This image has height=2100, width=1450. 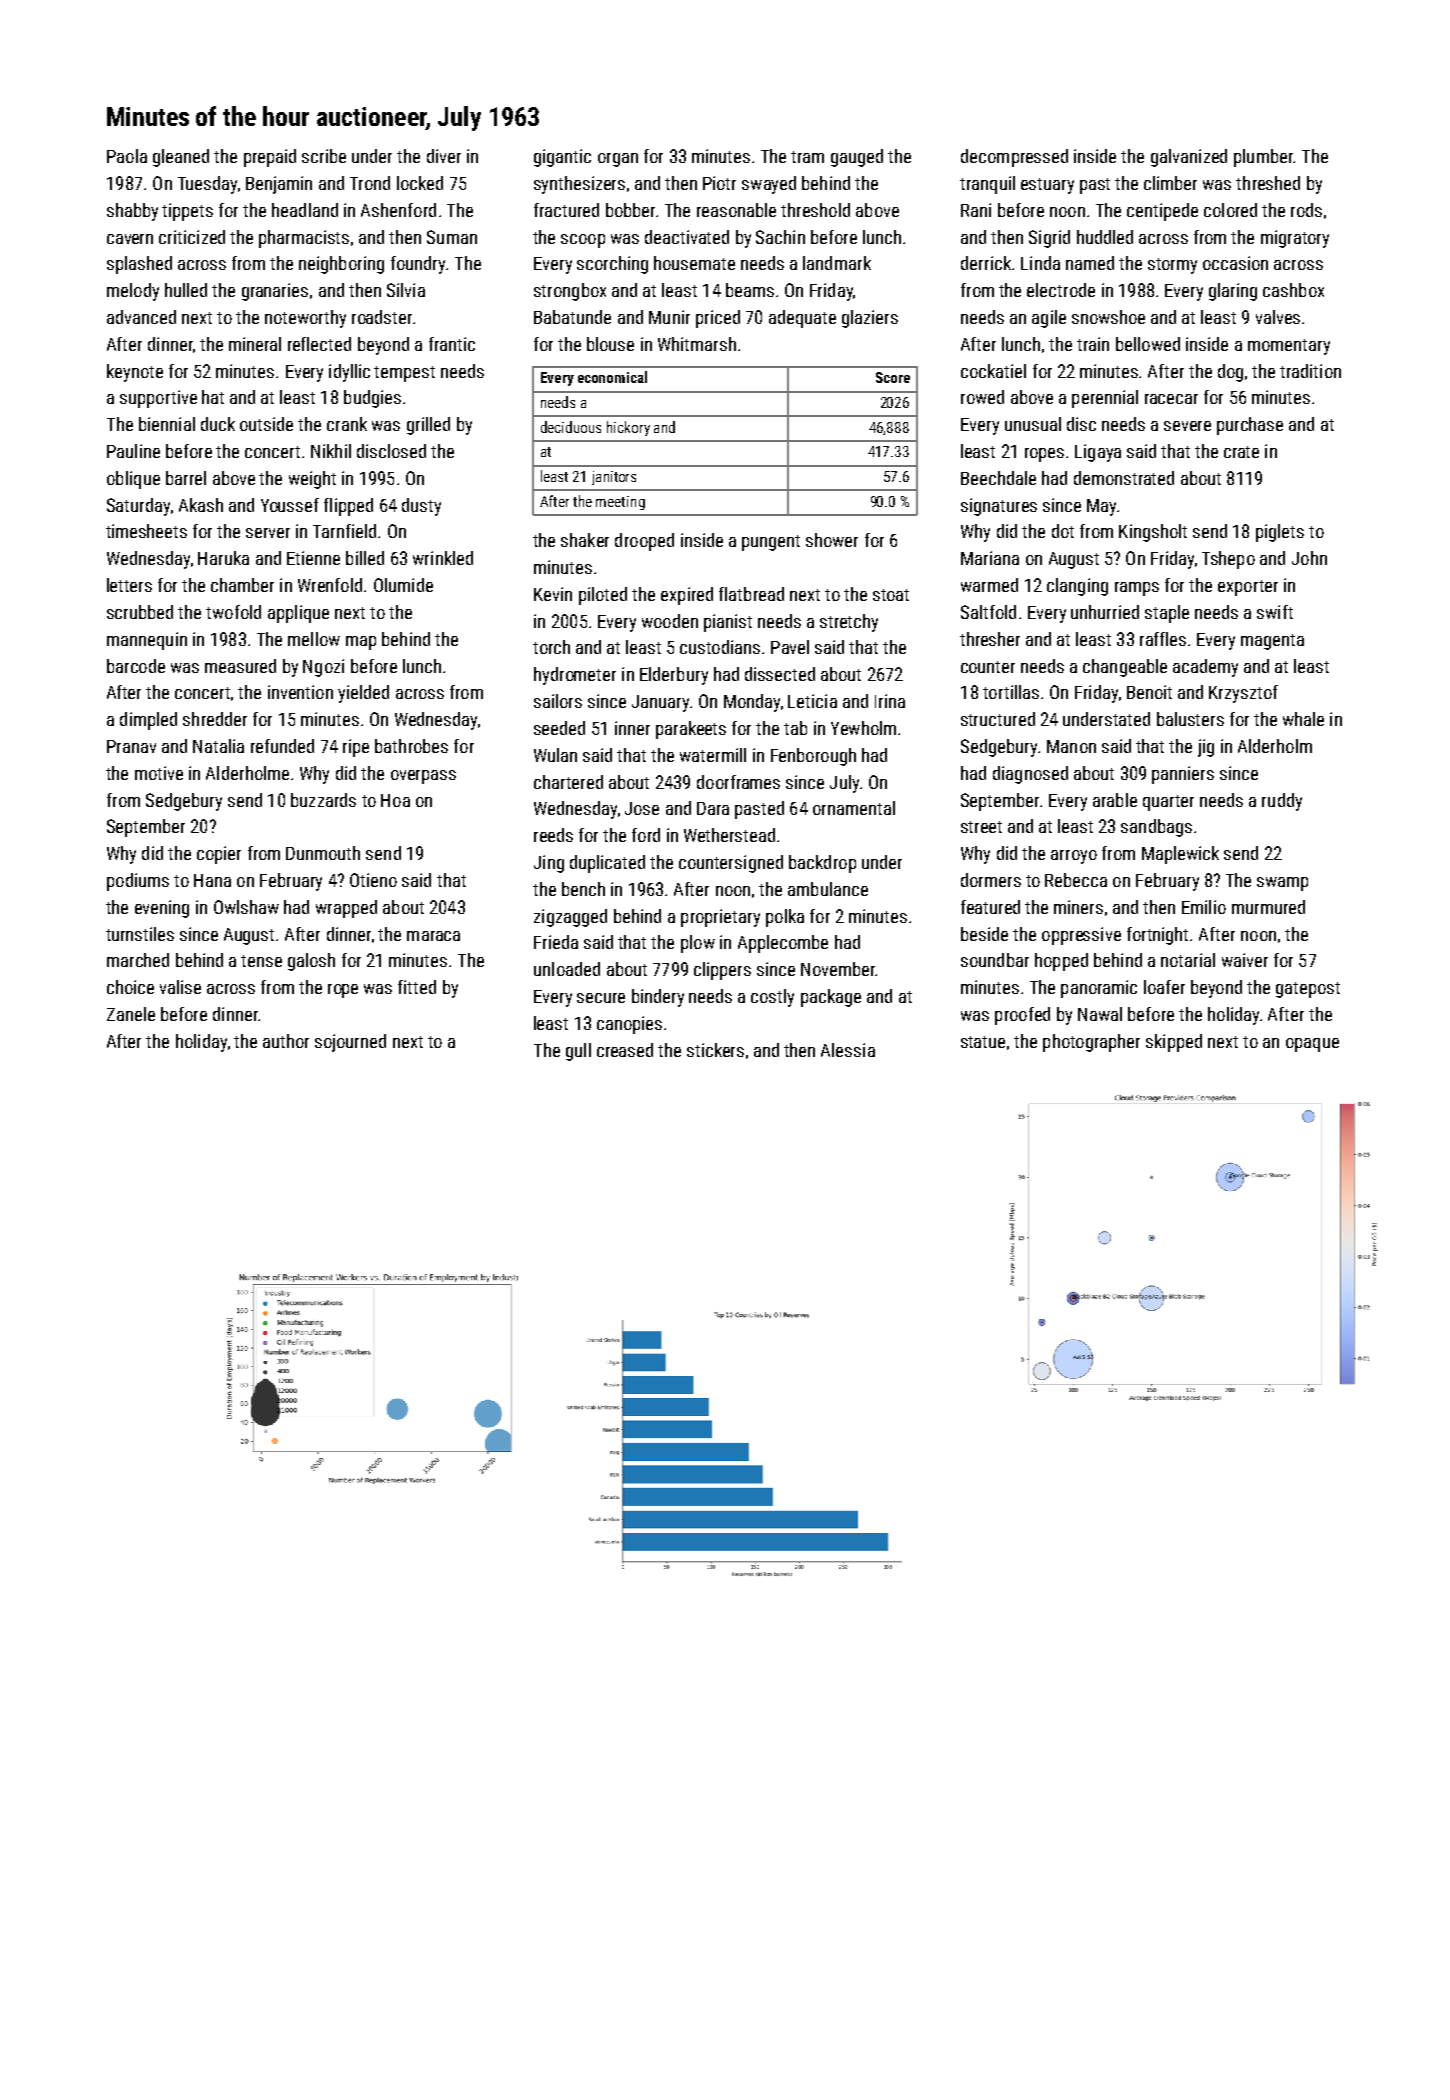 What do you see at coordinates (1312, 1045) in the image?
I see `opaque` at bounding box center [1312, 1045].
